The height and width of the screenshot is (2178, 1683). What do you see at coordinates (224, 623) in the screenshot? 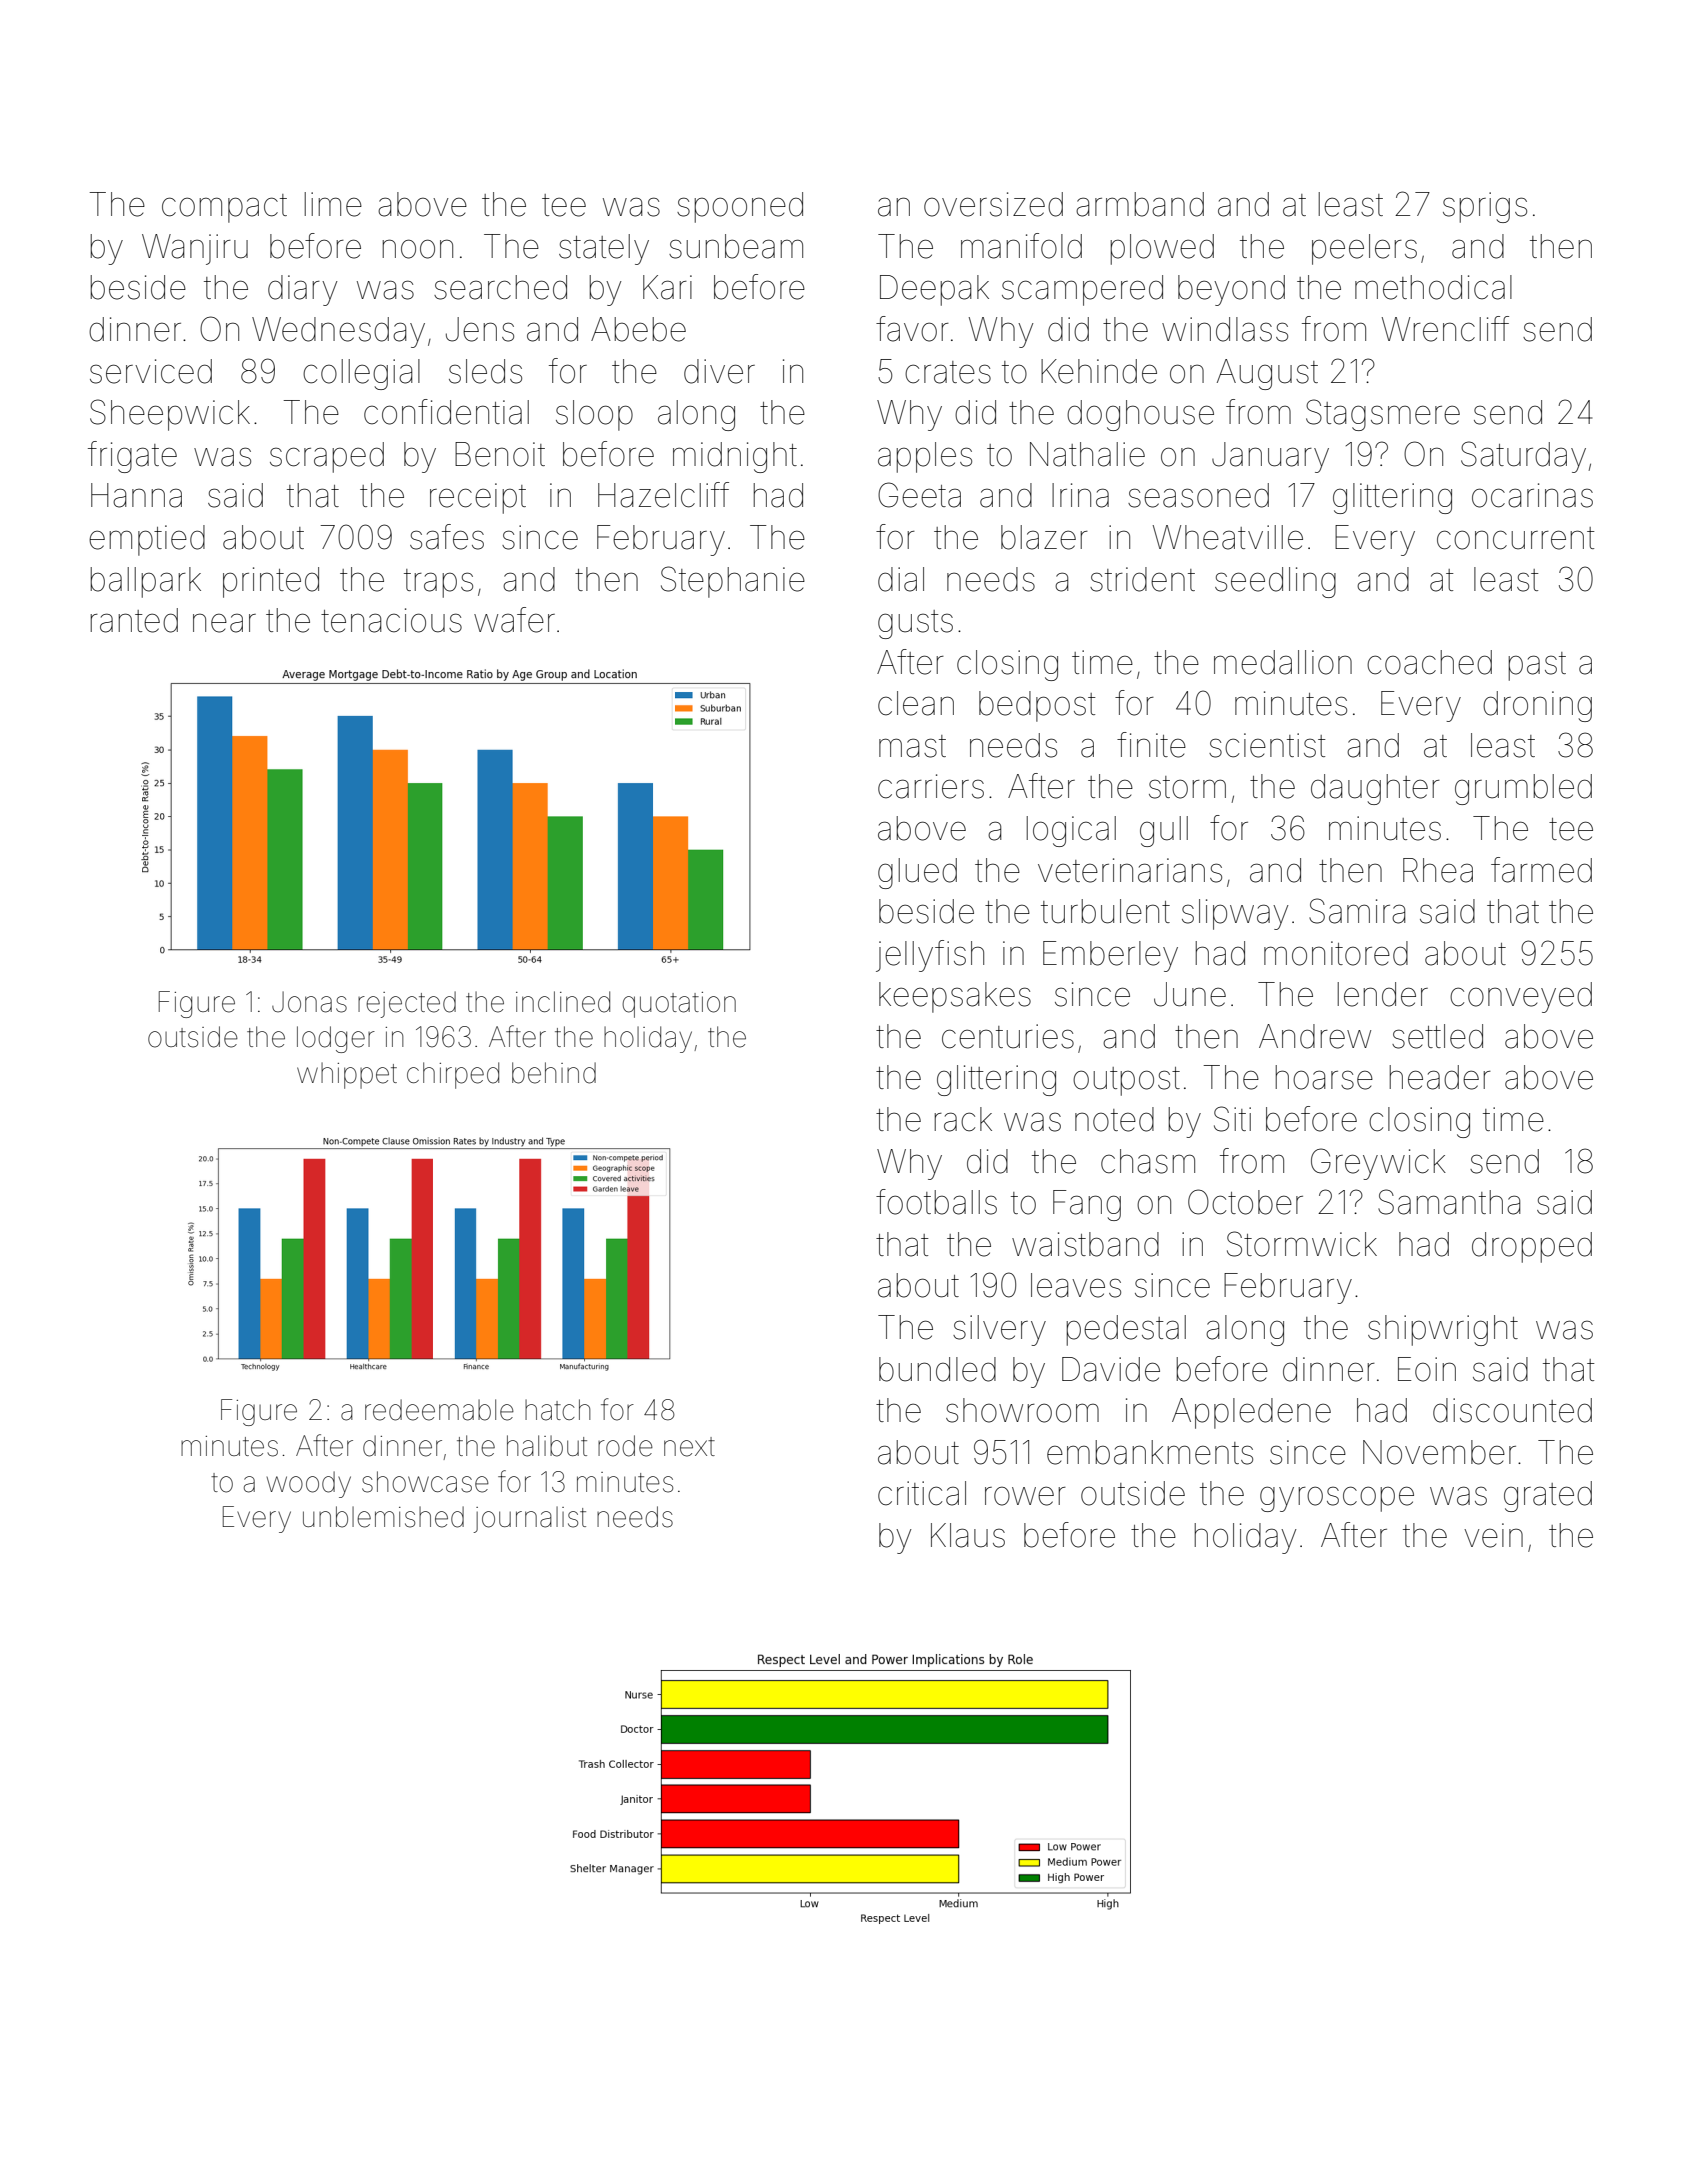
I see `near` at bounding box center [224, 623].
